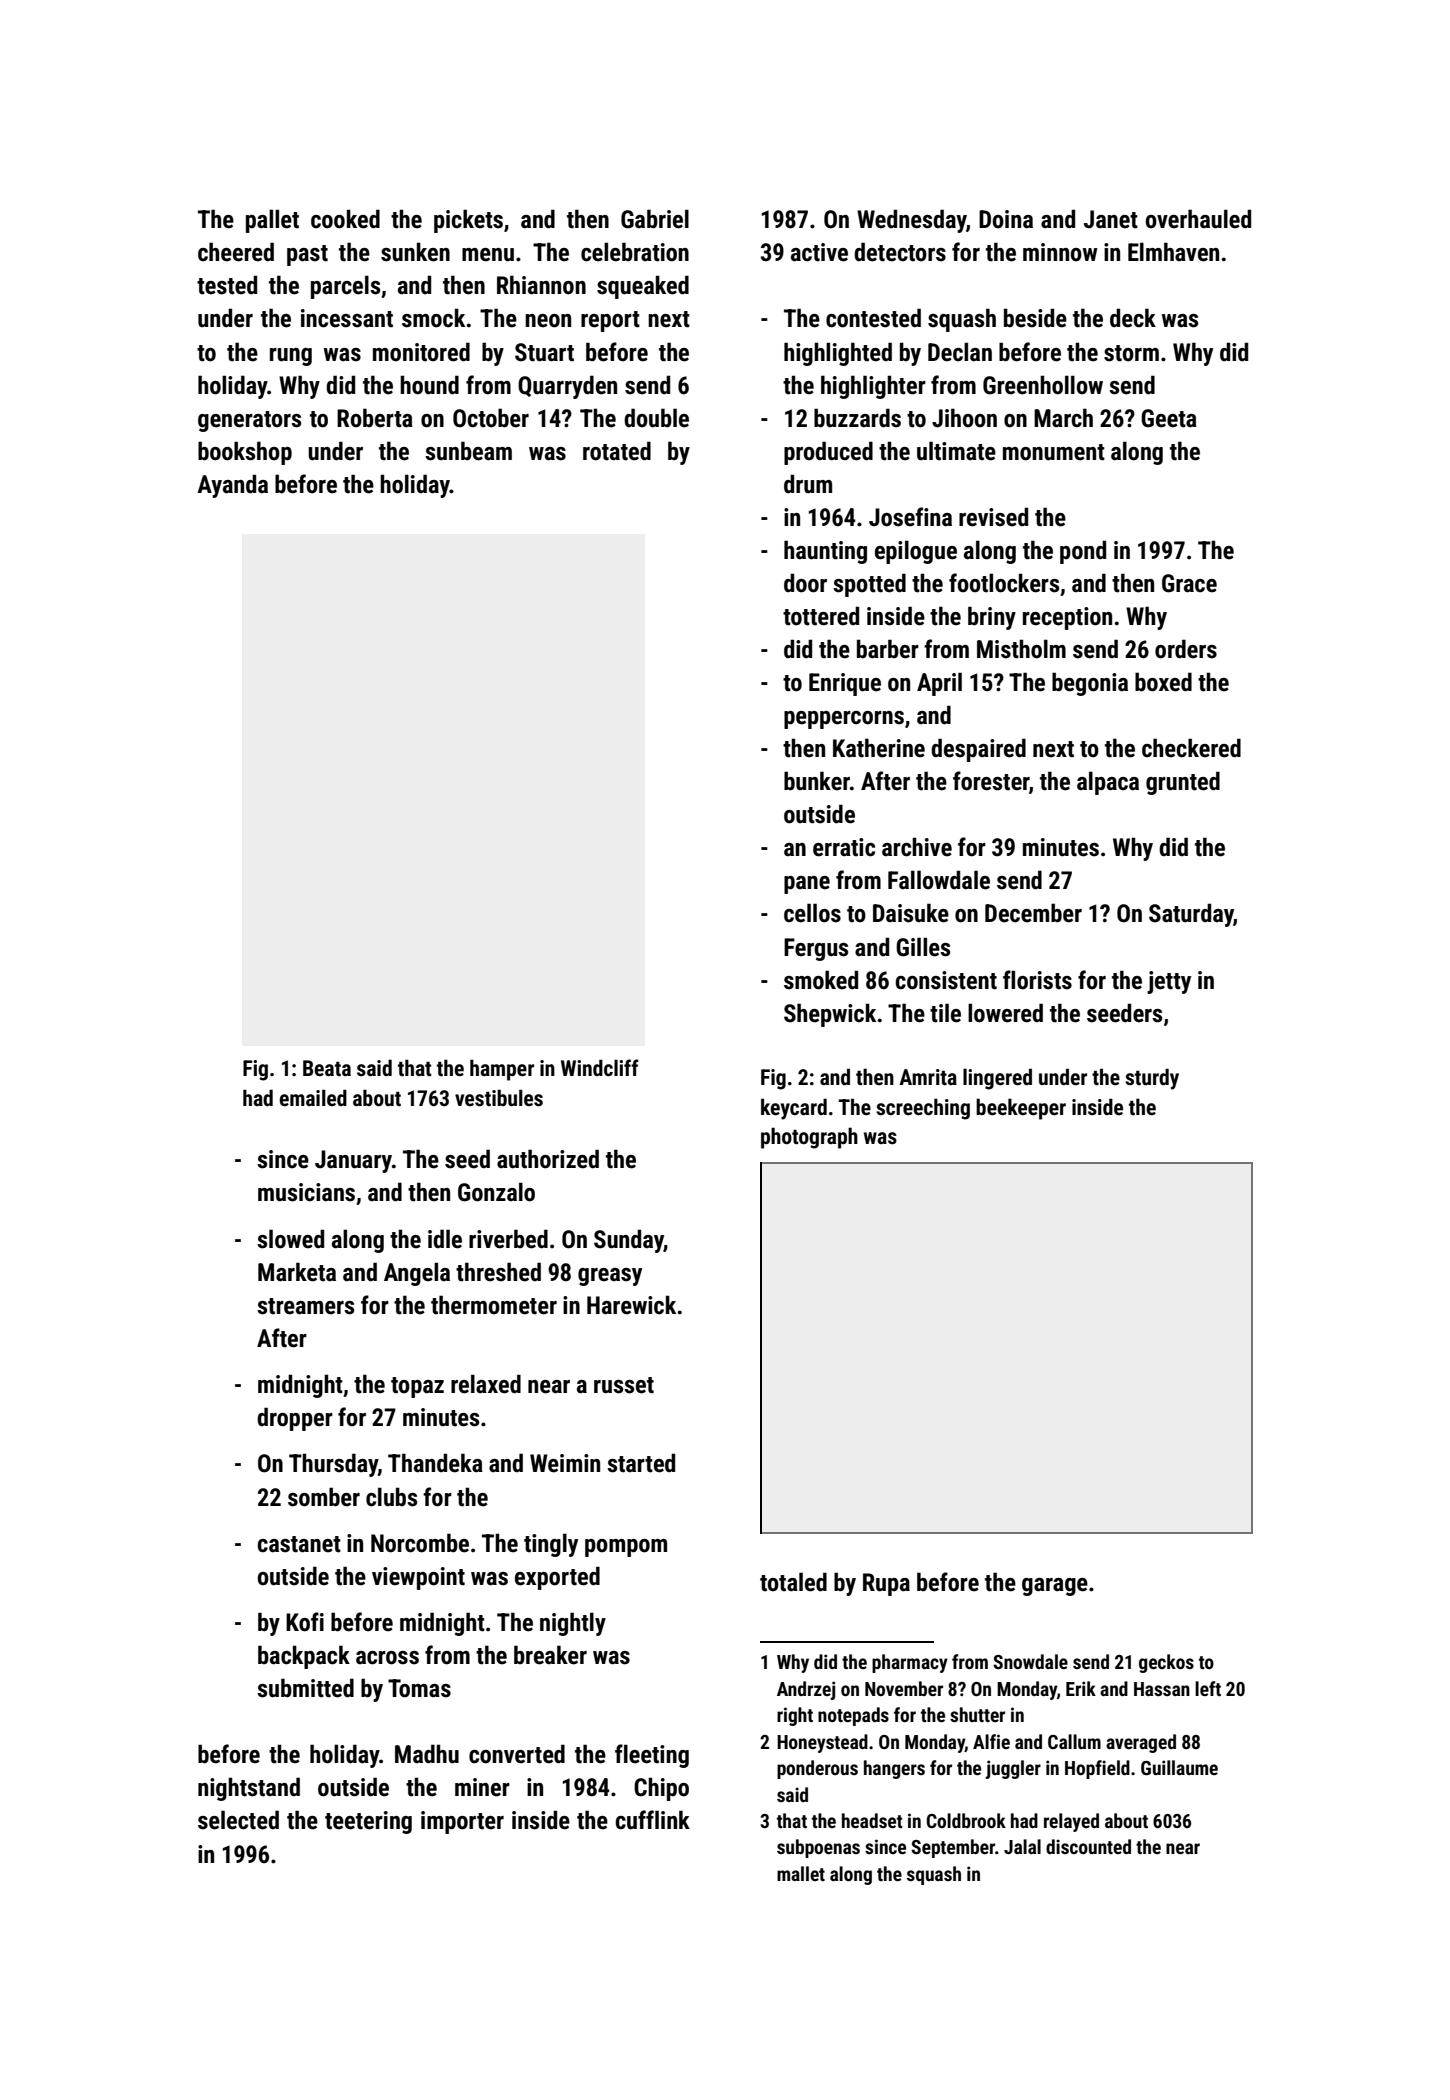 This screenshot has width=1450, height=2100. What do you see at coordinates (327, 1068) in the screenshot?
I see `Beata` at bounding box center [327, 1068].
